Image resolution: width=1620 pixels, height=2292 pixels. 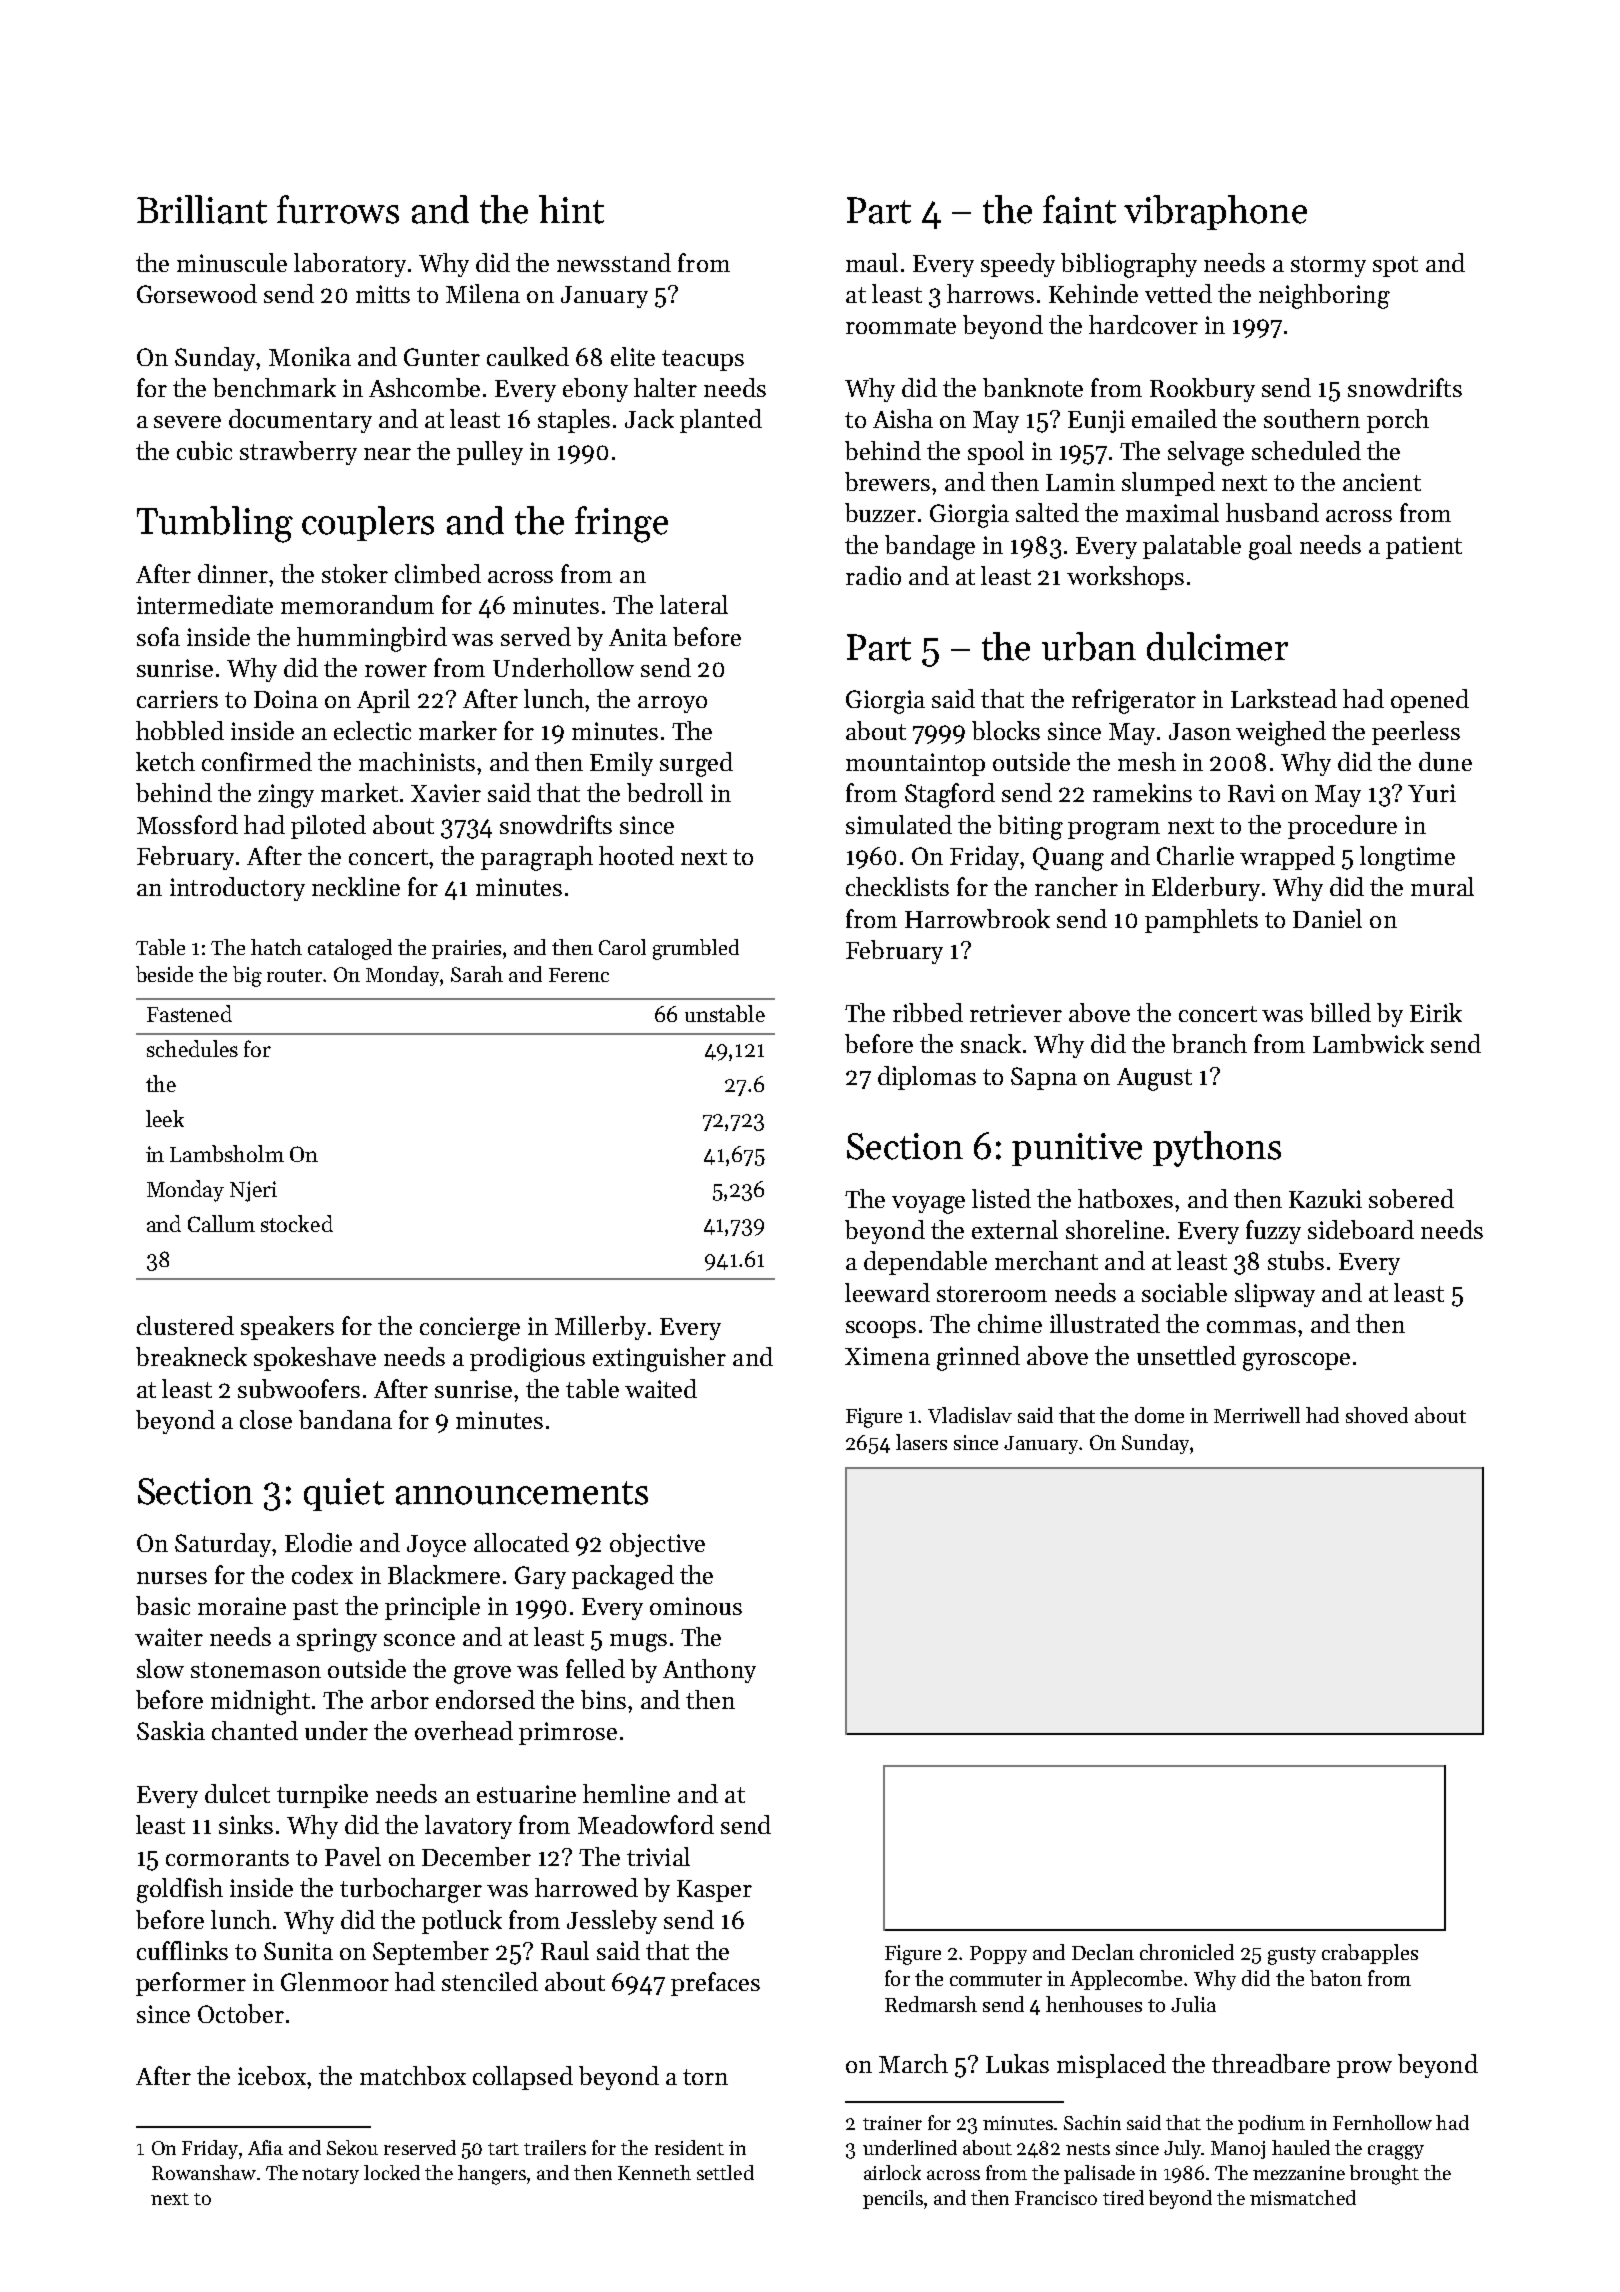 I want to click on retriever, so click(x=1016, y=1013).
